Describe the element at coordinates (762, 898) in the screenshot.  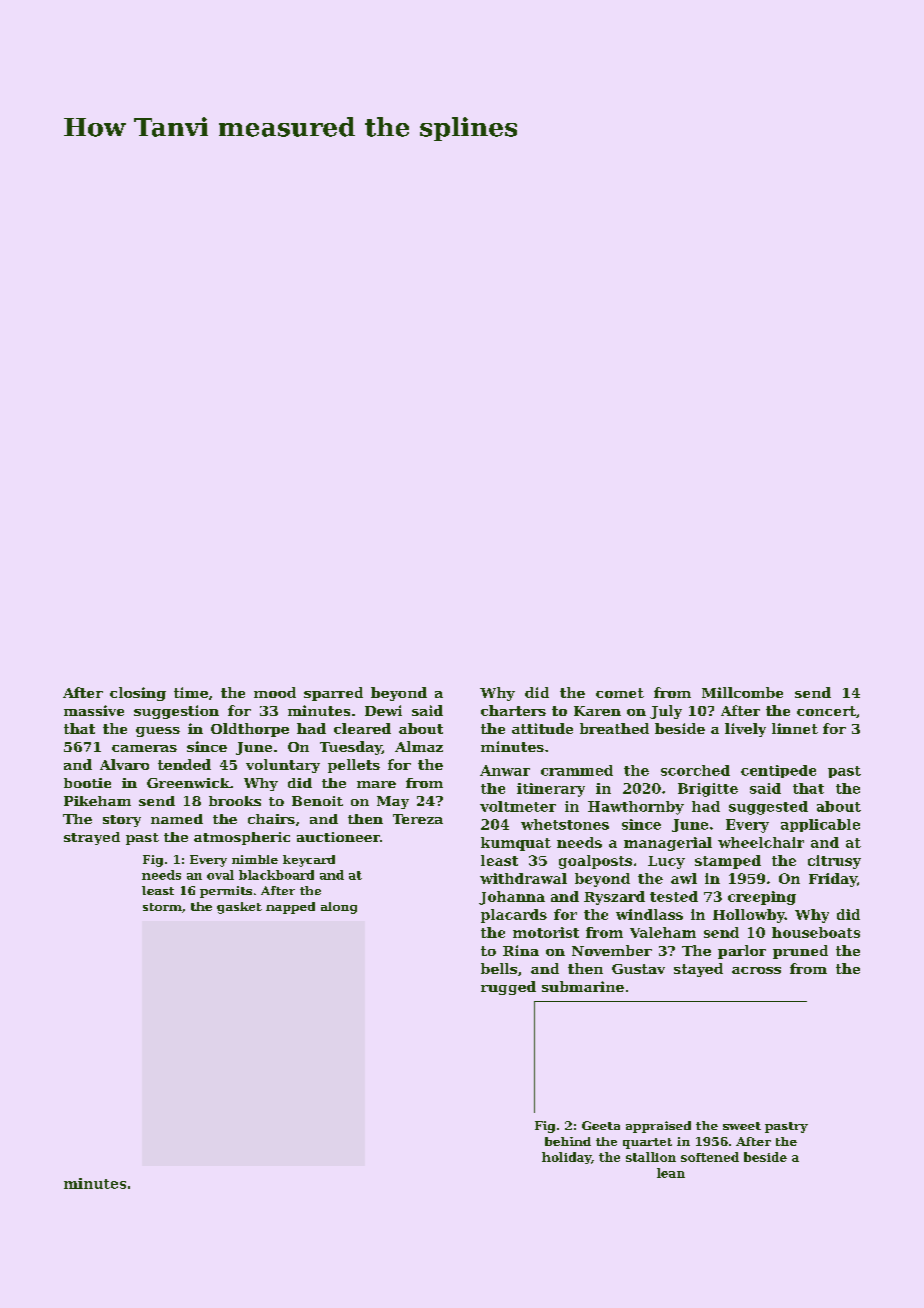
I see `creeping` at that location.
